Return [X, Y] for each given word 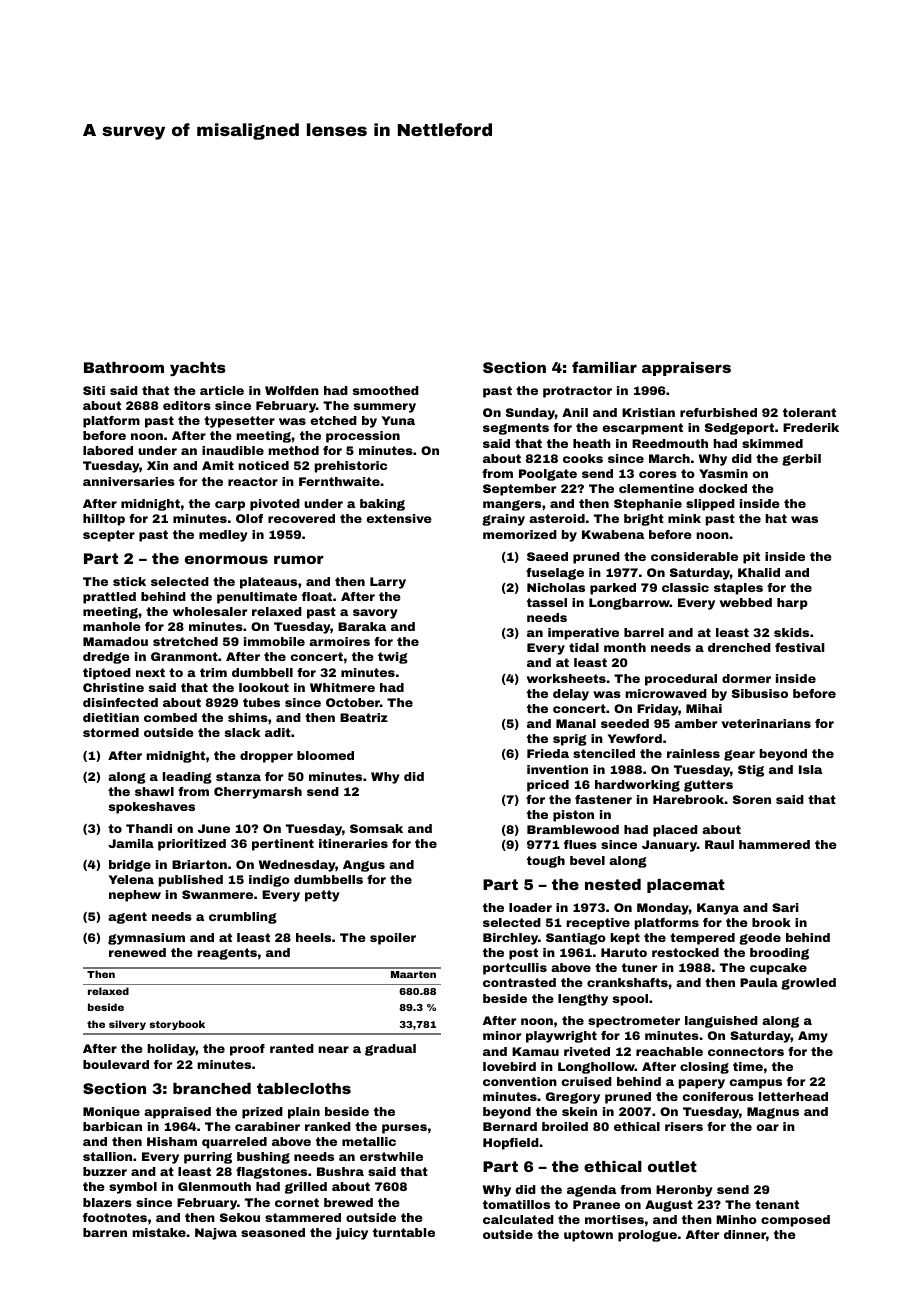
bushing [263, 1158]
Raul [719, 844]
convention [520, 1081]
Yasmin [723, 473]
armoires [339, 641]
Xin [157, 465]
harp [792, 604]
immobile [274, 641]
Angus [364, 866]
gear [739, 755]
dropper [266, 757]
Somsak [376, 828]
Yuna [398, 420]
